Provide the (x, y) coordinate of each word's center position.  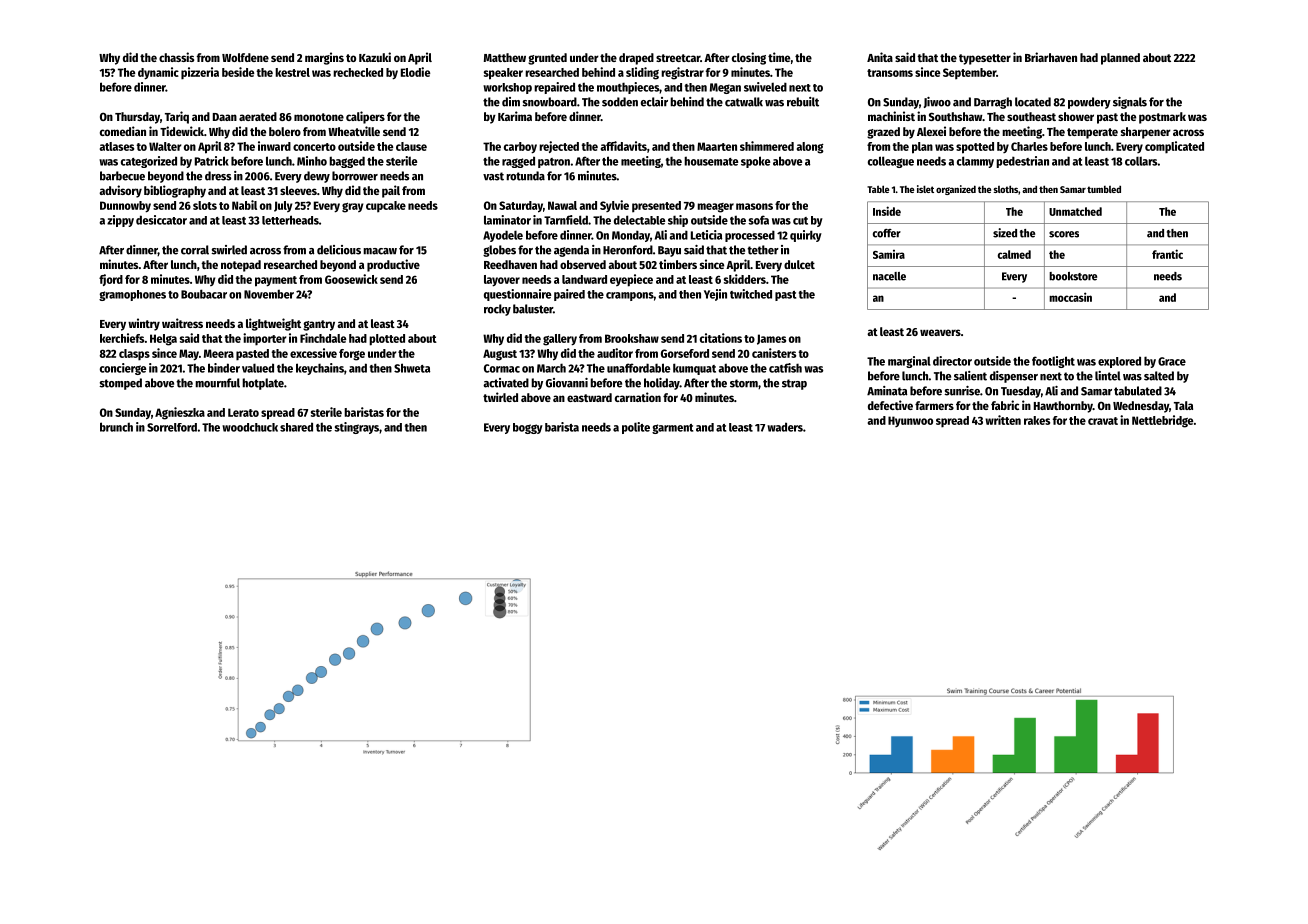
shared (296, 427)
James (771, 339)
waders (785, 427)
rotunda (525, 176)
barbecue (122, 176)
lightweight (273, 324)
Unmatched (1075, 211)
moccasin (1070, 297)
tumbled (1104, 189)
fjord (111, 280)
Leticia (706, 235)
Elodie (415, 72)
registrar (682, 73)
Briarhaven (1051, 57)
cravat (1103, 421)
